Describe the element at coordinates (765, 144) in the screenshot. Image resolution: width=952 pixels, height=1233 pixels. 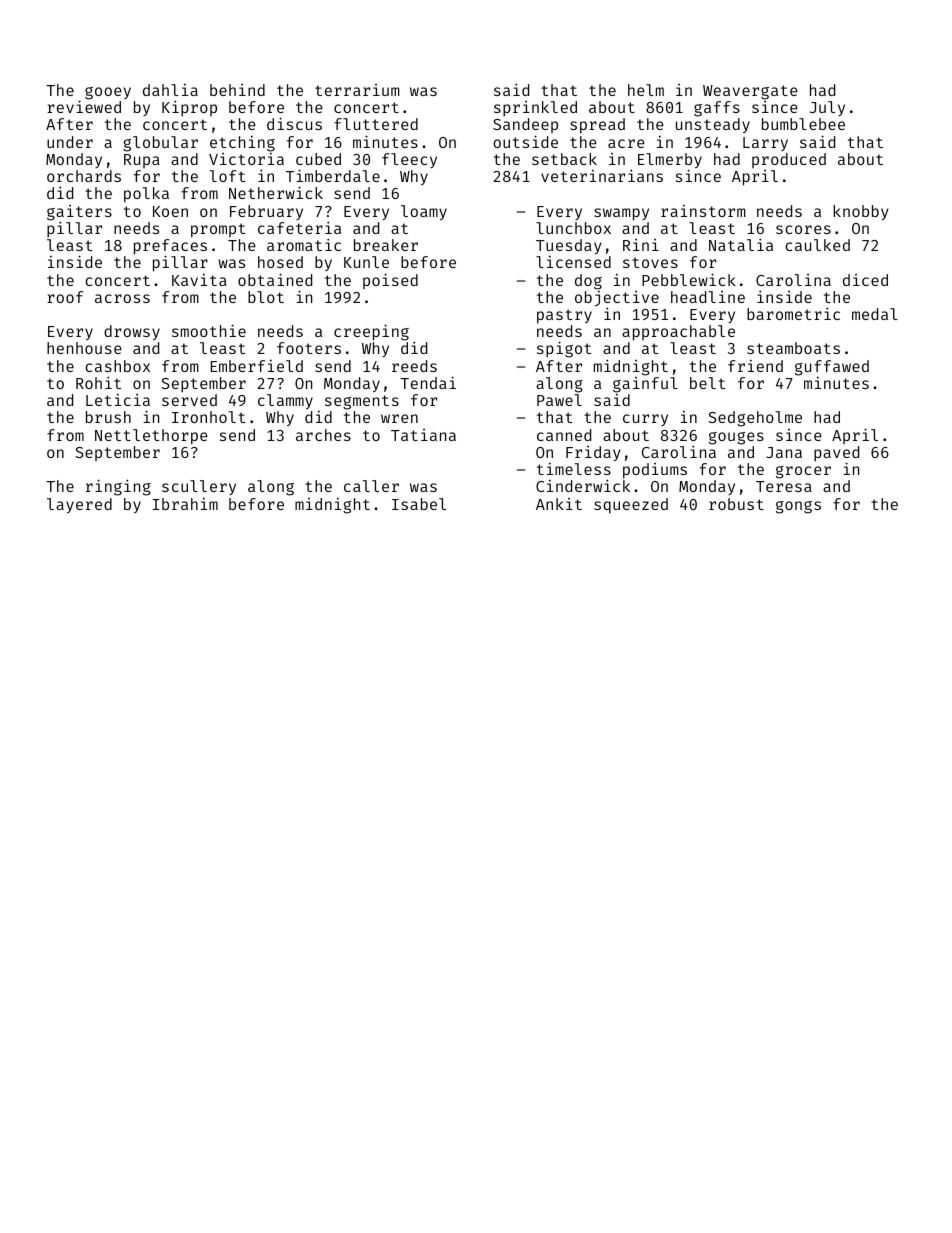
I see `Larry` at that location.
